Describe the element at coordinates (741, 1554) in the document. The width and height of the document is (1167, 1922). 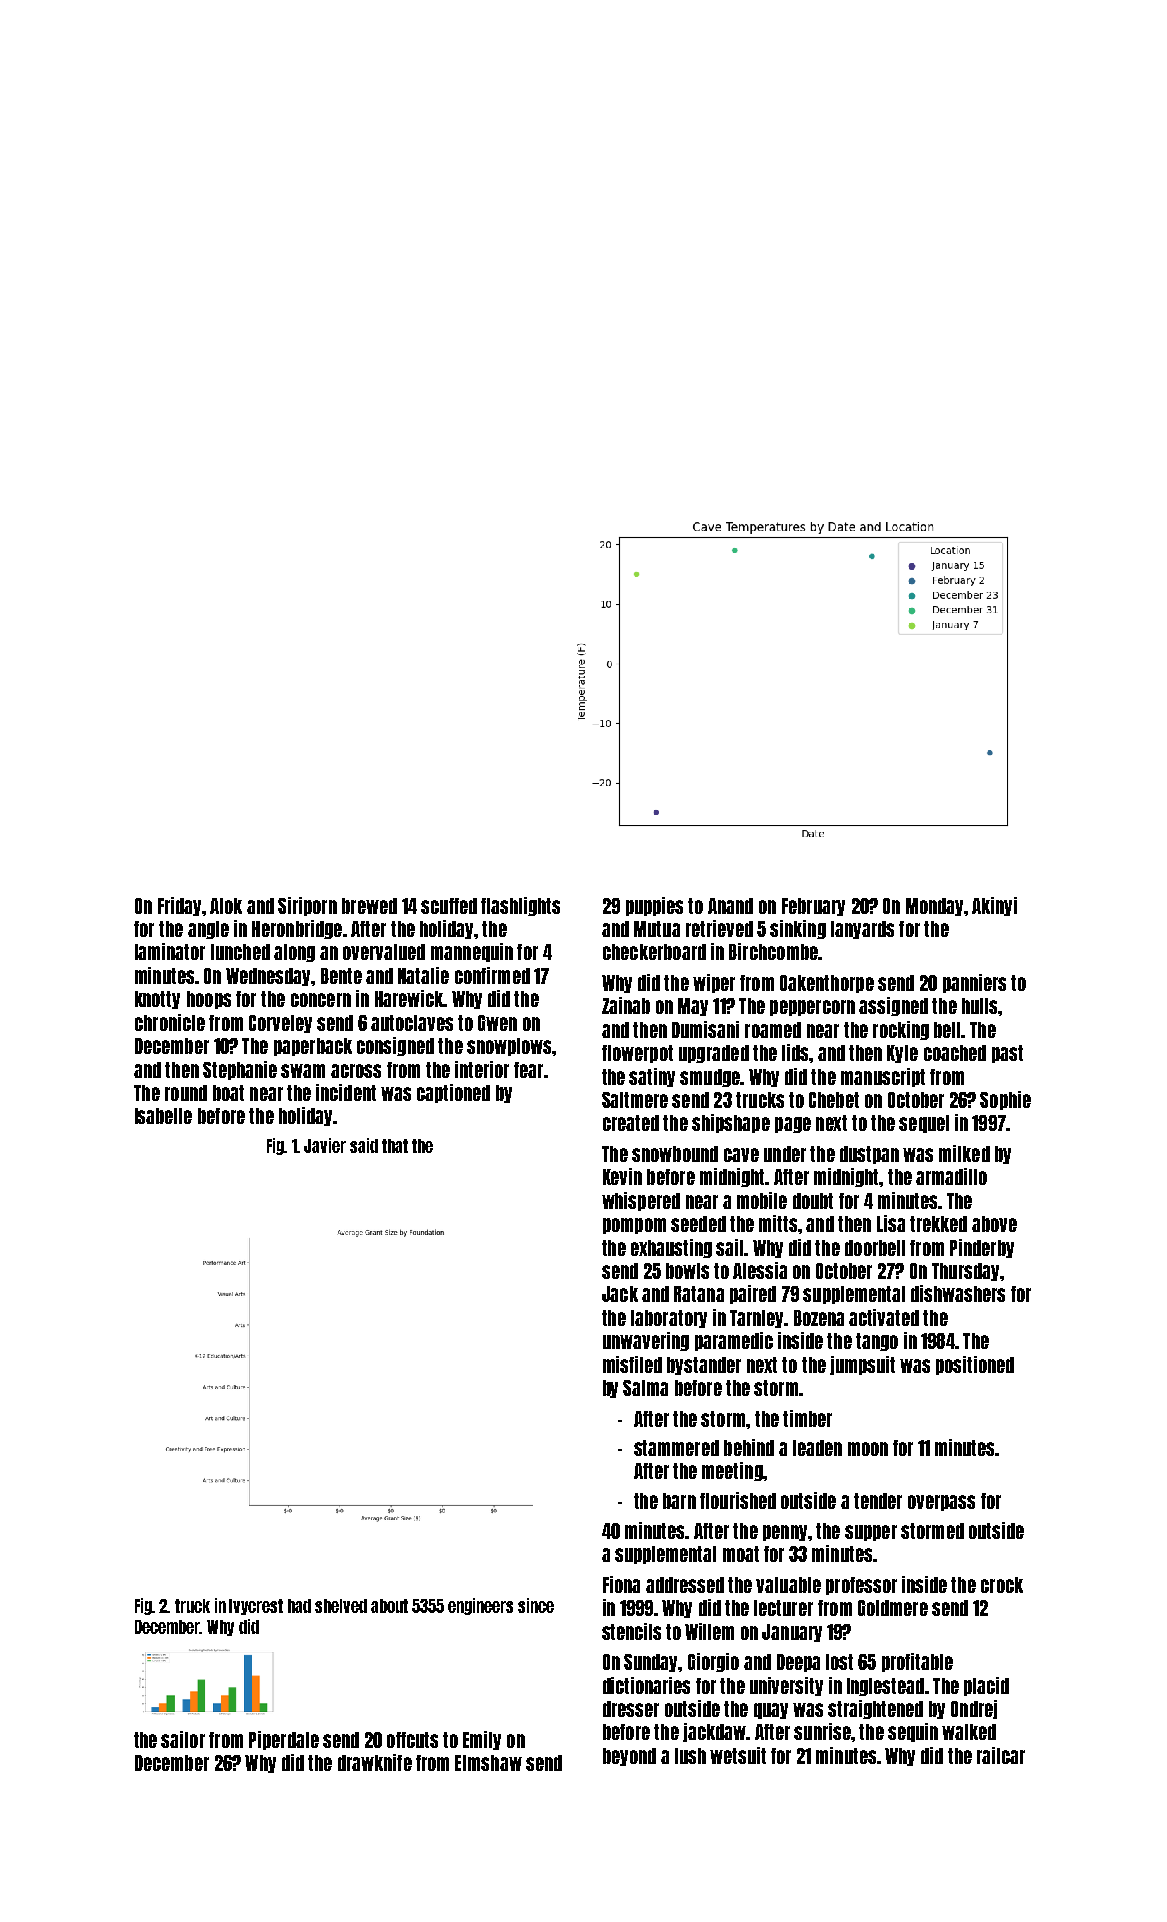
I see `moat` at that location.
